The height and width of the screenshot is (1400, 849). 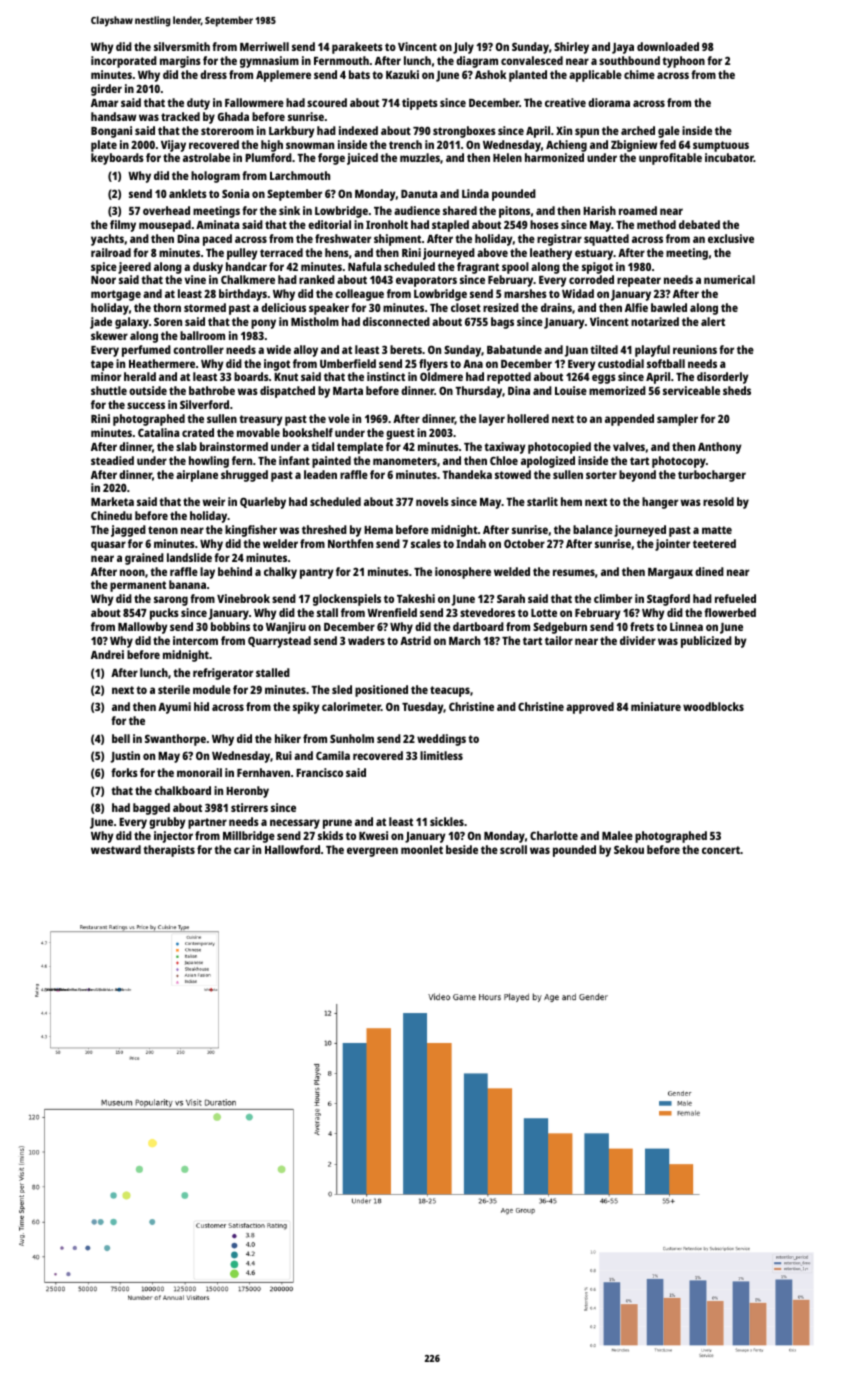 I want to click on debated, so click(x=699, y=224).
